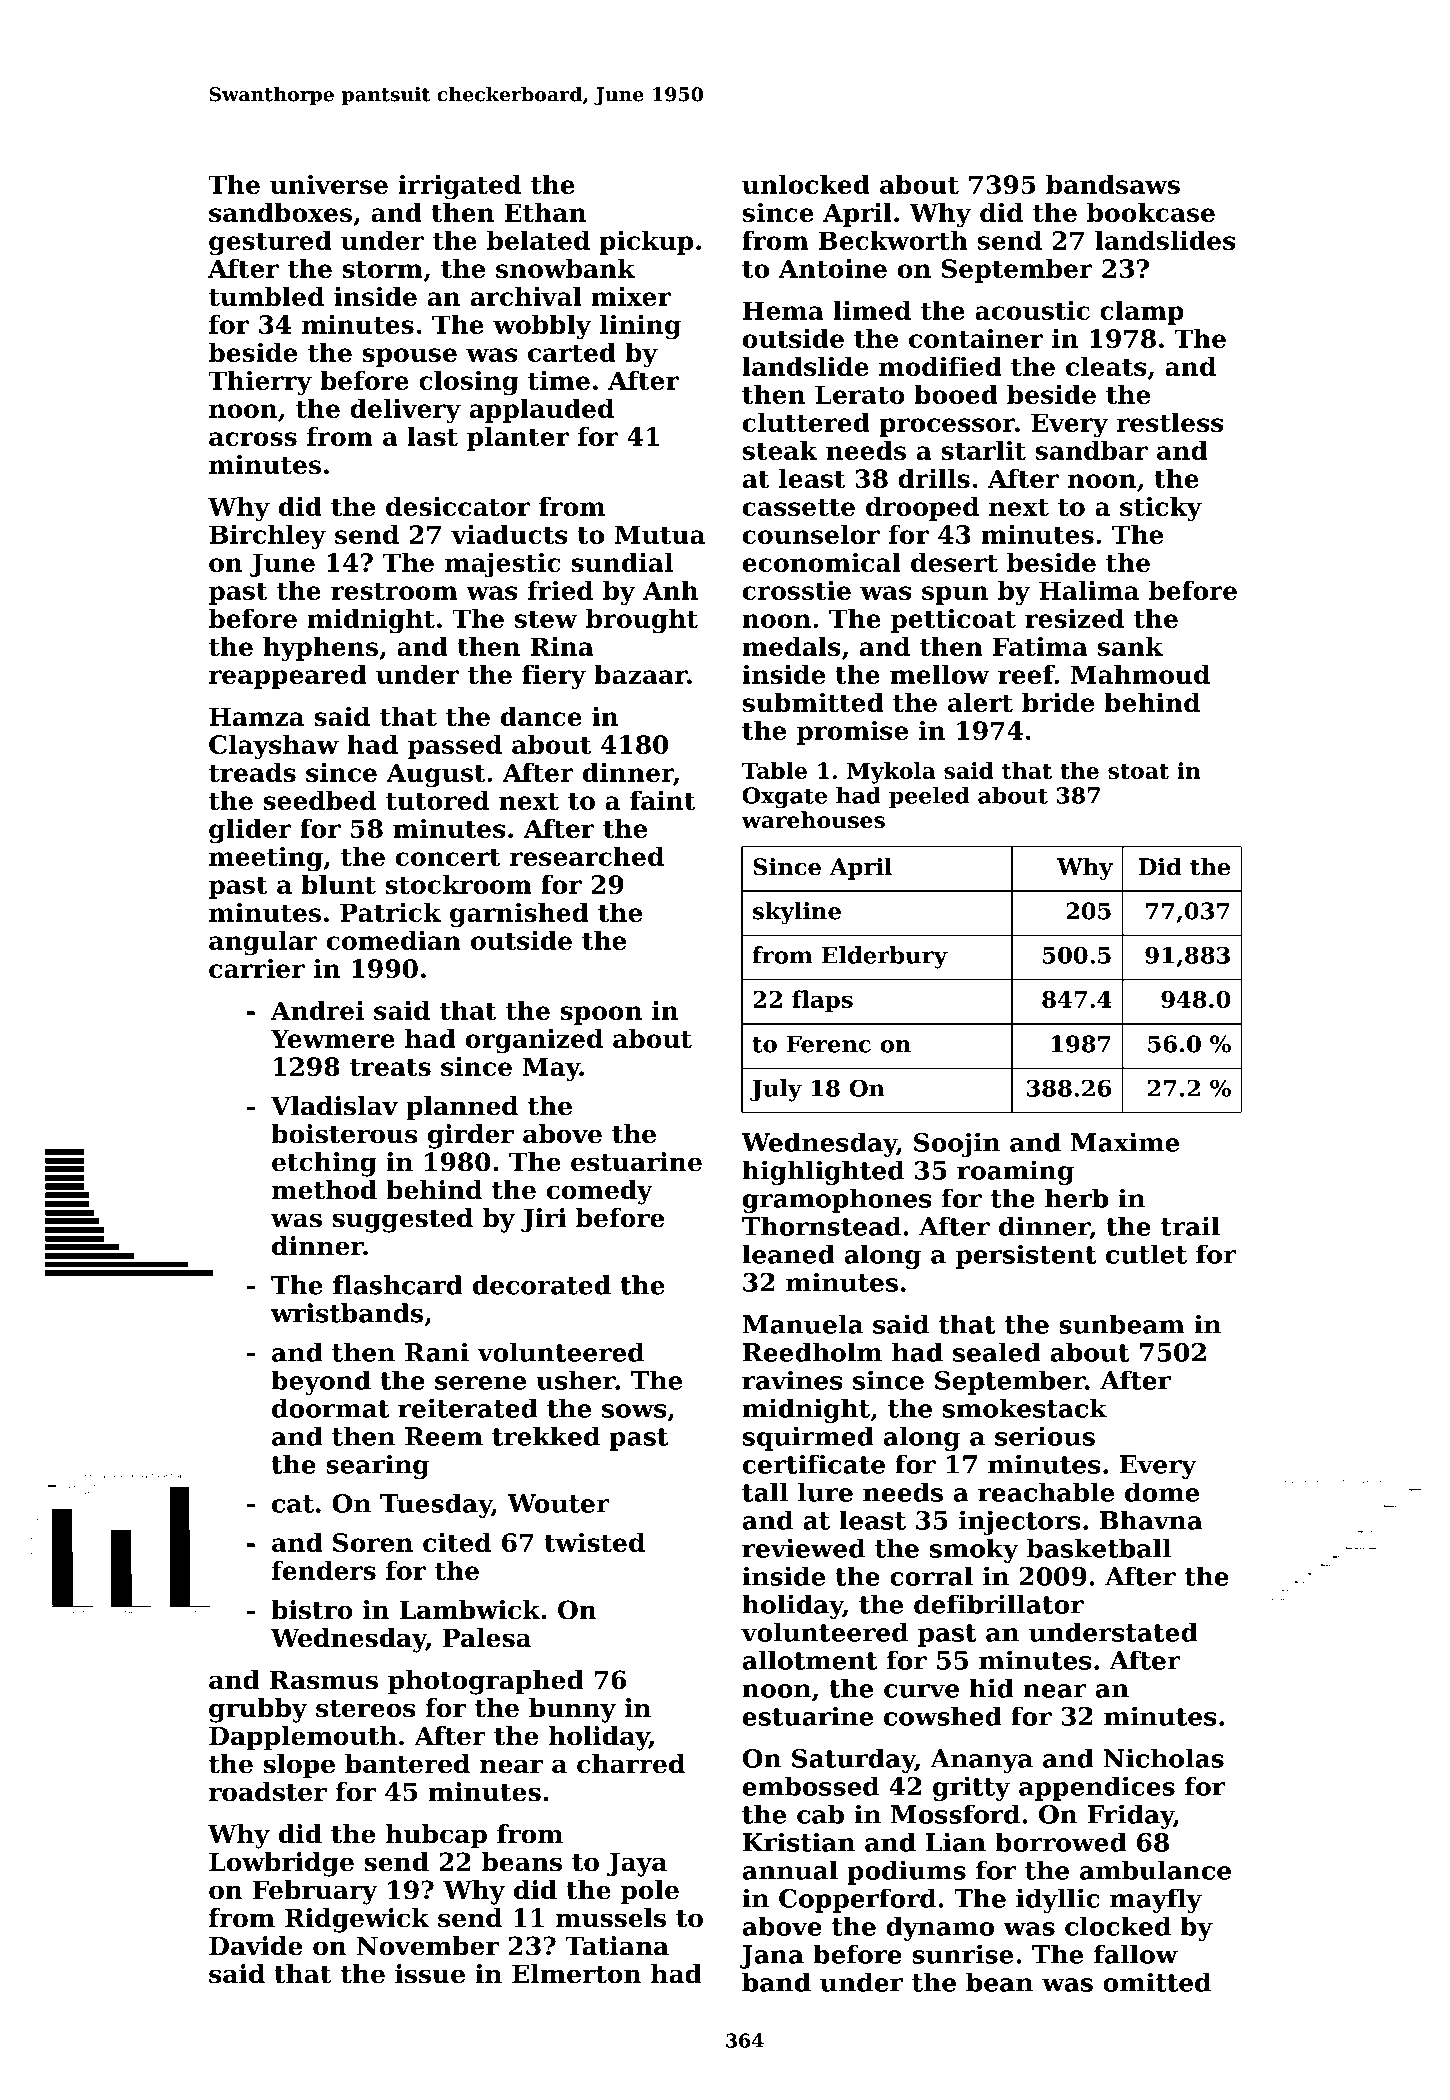 The image size is (1450, 2100). What do you see at coordinates (1163, 1758) in the screenshot?
I see `Nicholas` at bounding box center [1163, 1758].
